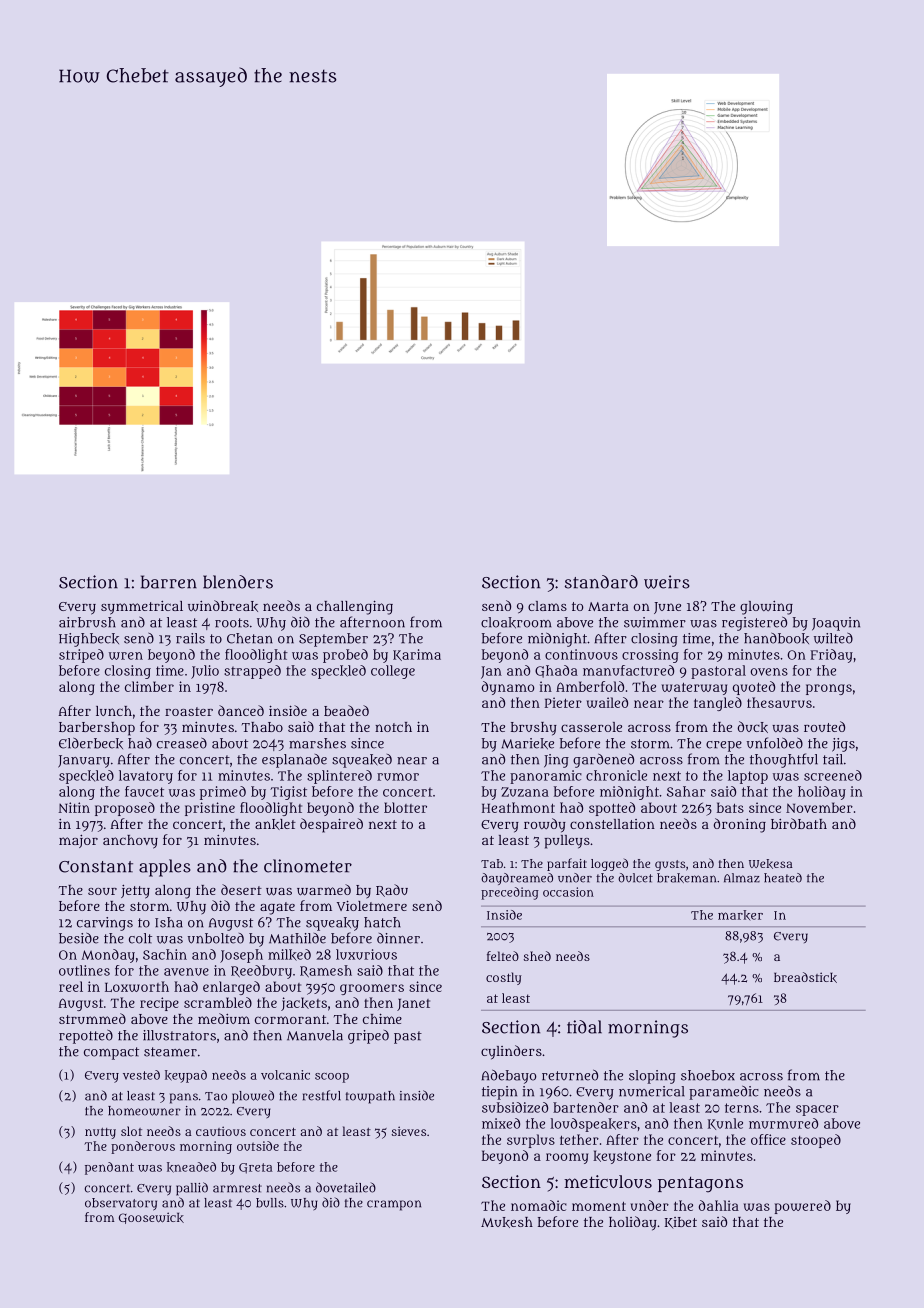 Image resolution: width=924 pixels, height=1308 pixels. Describe the element at coordinates (142, 608) in the image. I see `symmetrical` at that location.
